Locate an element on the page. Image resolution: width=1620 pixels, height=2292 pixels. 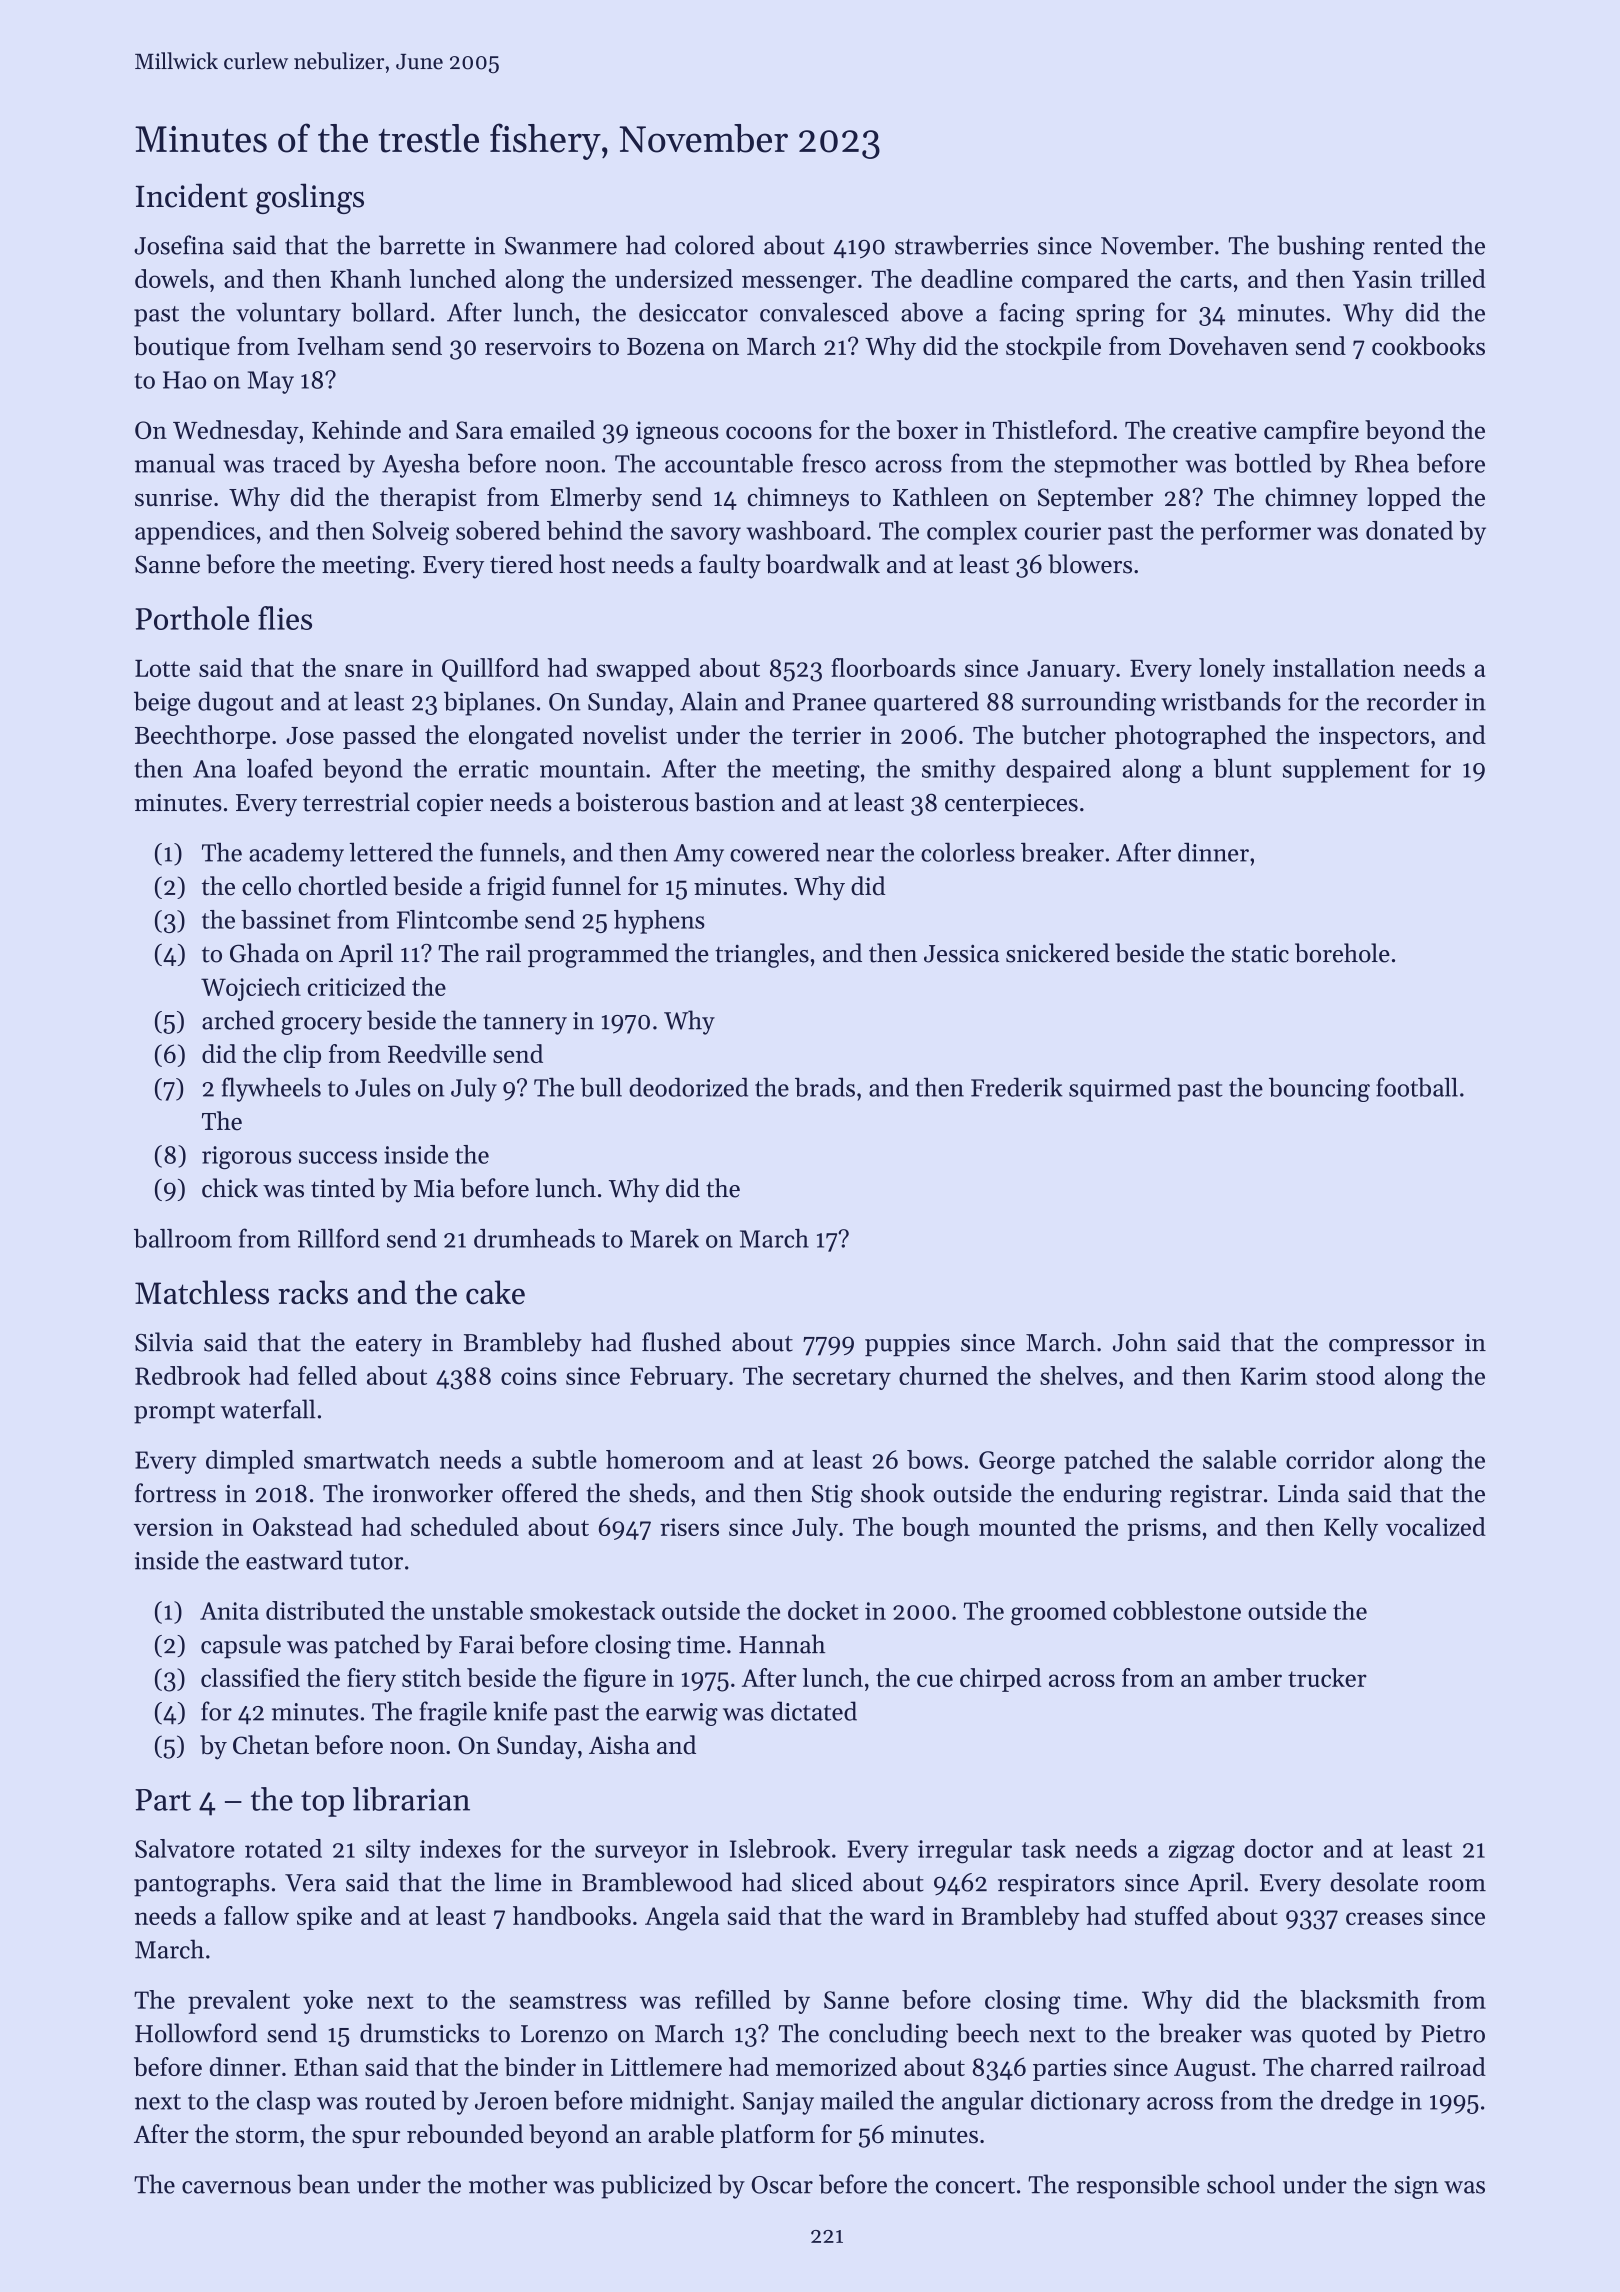
Rhea is located at coordinates (1382, 463).
